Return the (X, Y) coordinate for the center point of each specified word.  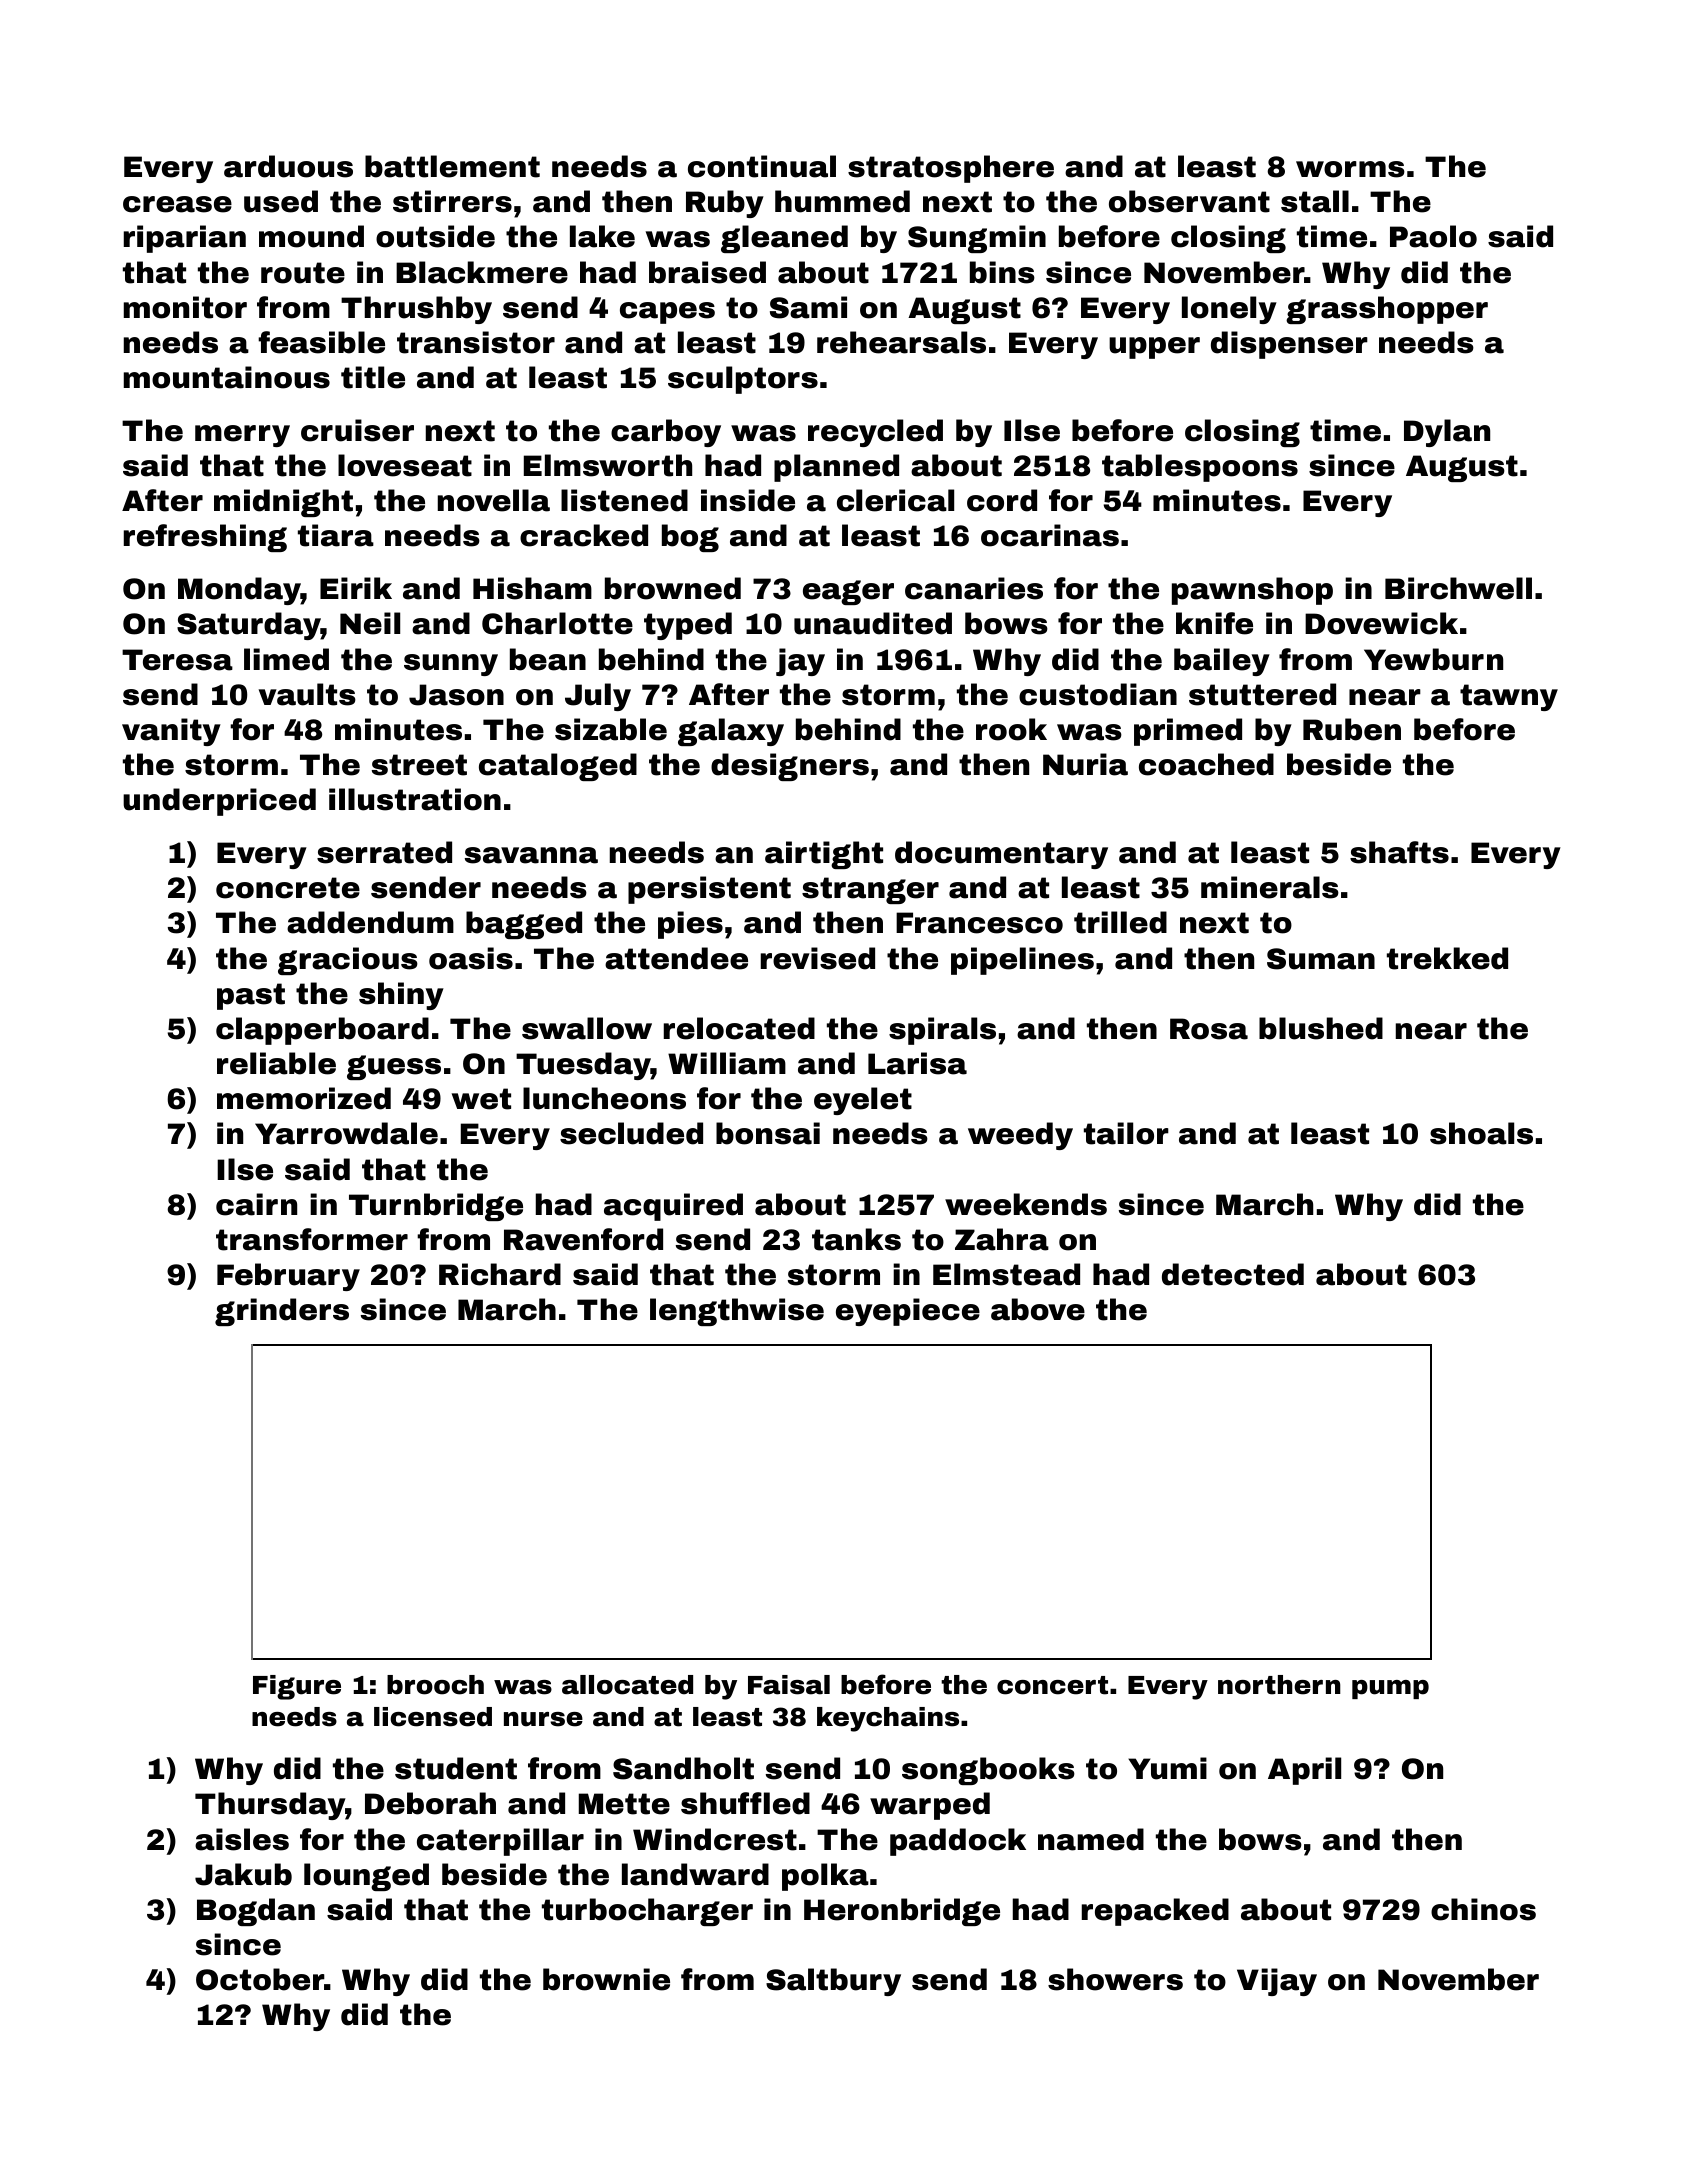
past (251, 996)
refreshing (205, 538)
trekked (1447, 958)
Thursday (270, 1806)
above (1038, 1309)
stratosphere (951, 169)
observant (1189, 201)
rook (1011, 729)
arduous (288, 166)
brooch (435, 1685)
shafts (1399, 852)
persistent (709, 890)
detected (1233, 1274)
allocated (627, 1685)
